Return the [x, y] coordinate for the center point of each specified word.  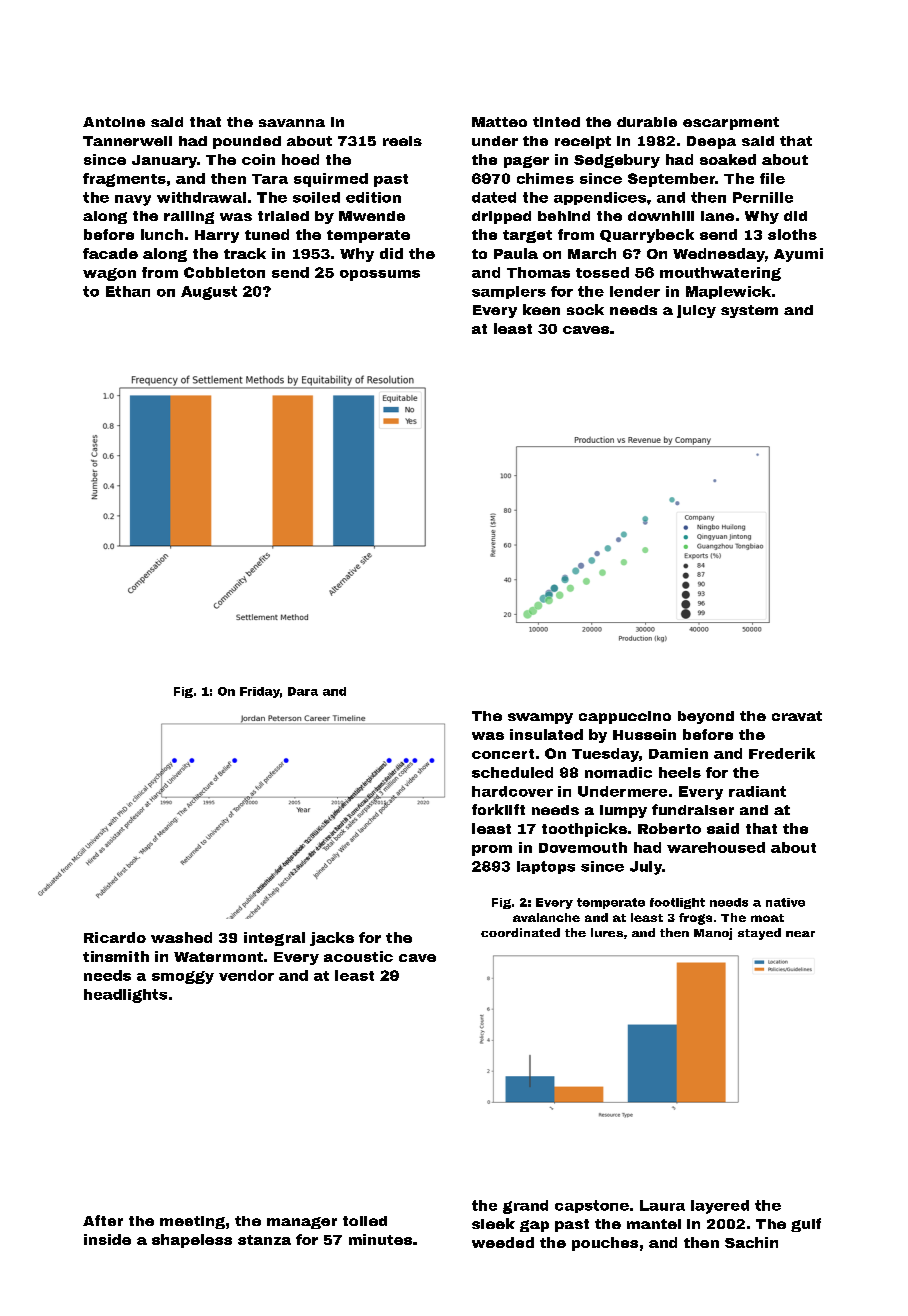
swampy [540, 718]
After [103, 1220]
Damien [678, 753]
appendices [600, 198]
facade [110, 253]
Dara [303, 691]
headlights [125, 996]
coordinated [520, 932]
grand [525, 1207]
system [749, 311]
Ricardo [115, 937]
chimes [545, 178]
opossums [380, 275]
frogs [695, 919]
